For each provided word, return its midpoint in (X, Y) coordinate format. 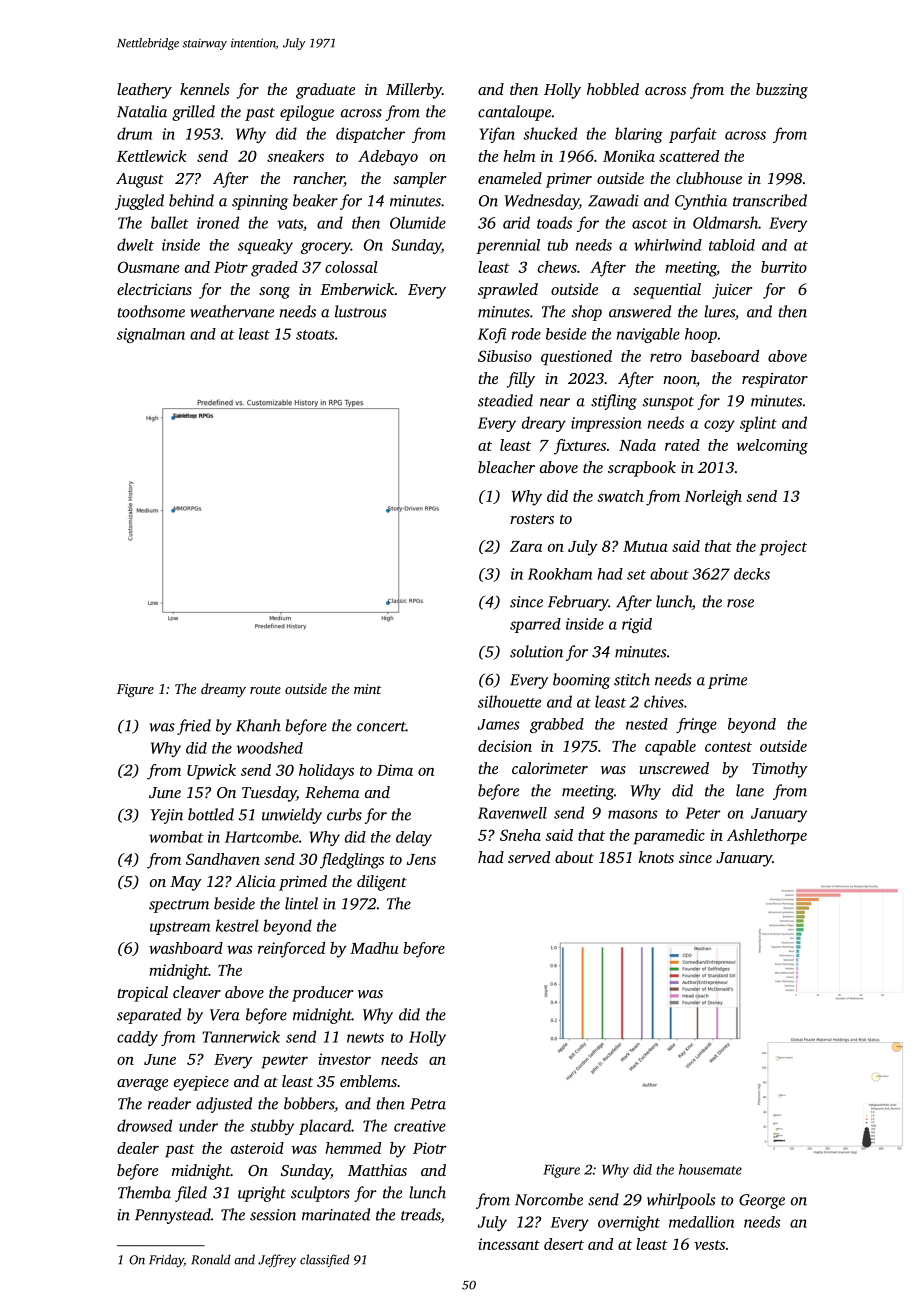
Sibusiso (505, 356)
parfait (693, 135)
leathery (144, 91)
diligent (382, 883)
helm (519, 156)
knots (656, 857)
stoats (315, 335)
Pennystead (173, 1216)
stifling (614, 402)
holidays (326, 772)
